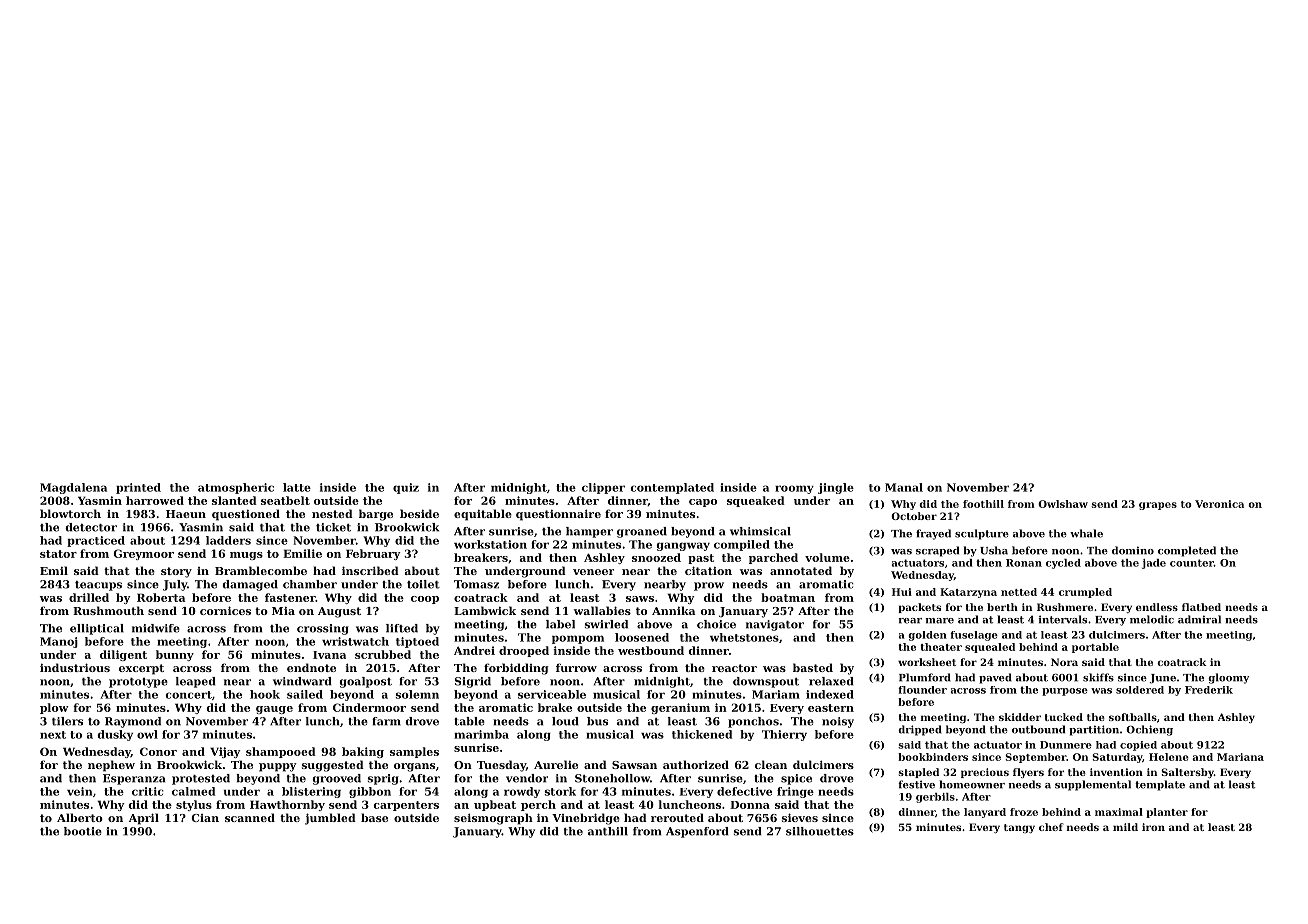  I want to click on nested, so click(332, 513).
